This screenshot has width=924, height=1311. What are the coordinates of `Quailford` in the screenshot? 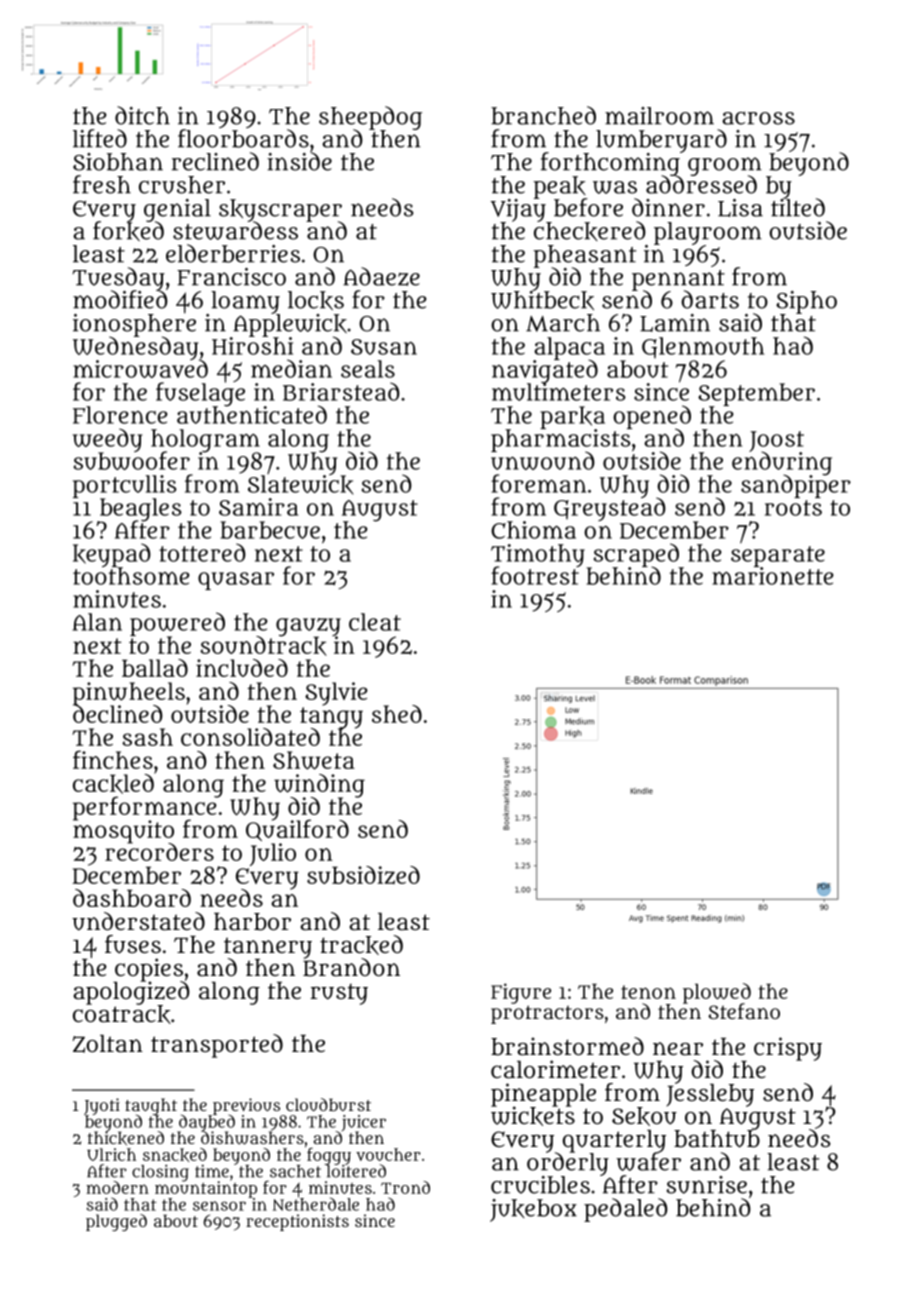 It's located at (297, 830).
